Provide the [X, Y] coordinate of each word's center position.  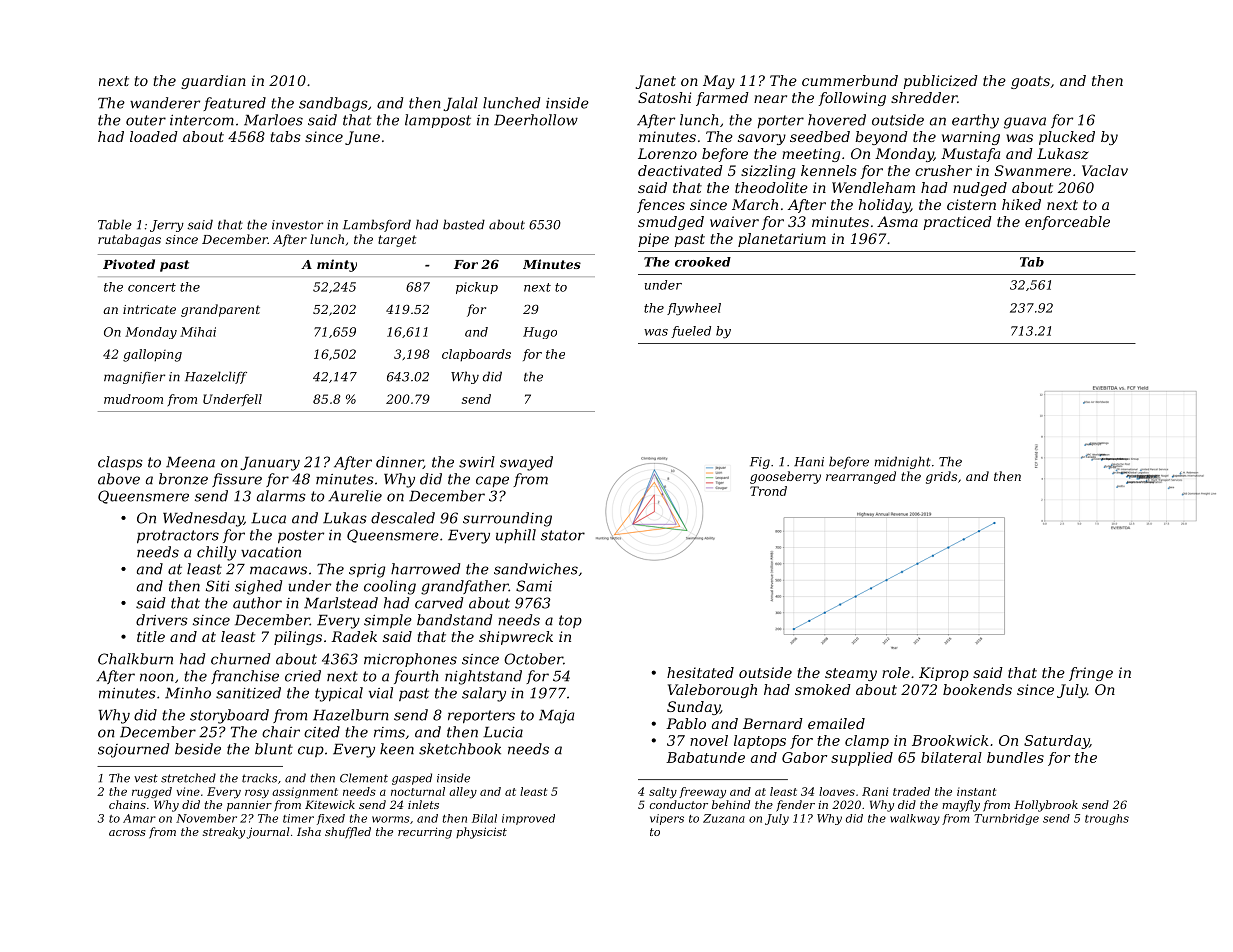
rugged [152, 792]
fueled [691, 332]
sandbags [333, 104]
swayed [526, 463]
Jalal [460, 104]
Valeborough [712, 691]
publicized [940, 82]
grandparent [220, 310]
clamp [867, 742]
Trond [768, 491]
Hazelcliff [216, 377]
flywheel [694, 309]
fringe [1091, 674]
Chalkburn [135, 659]
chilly [216, 553]
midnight [903, 462]
